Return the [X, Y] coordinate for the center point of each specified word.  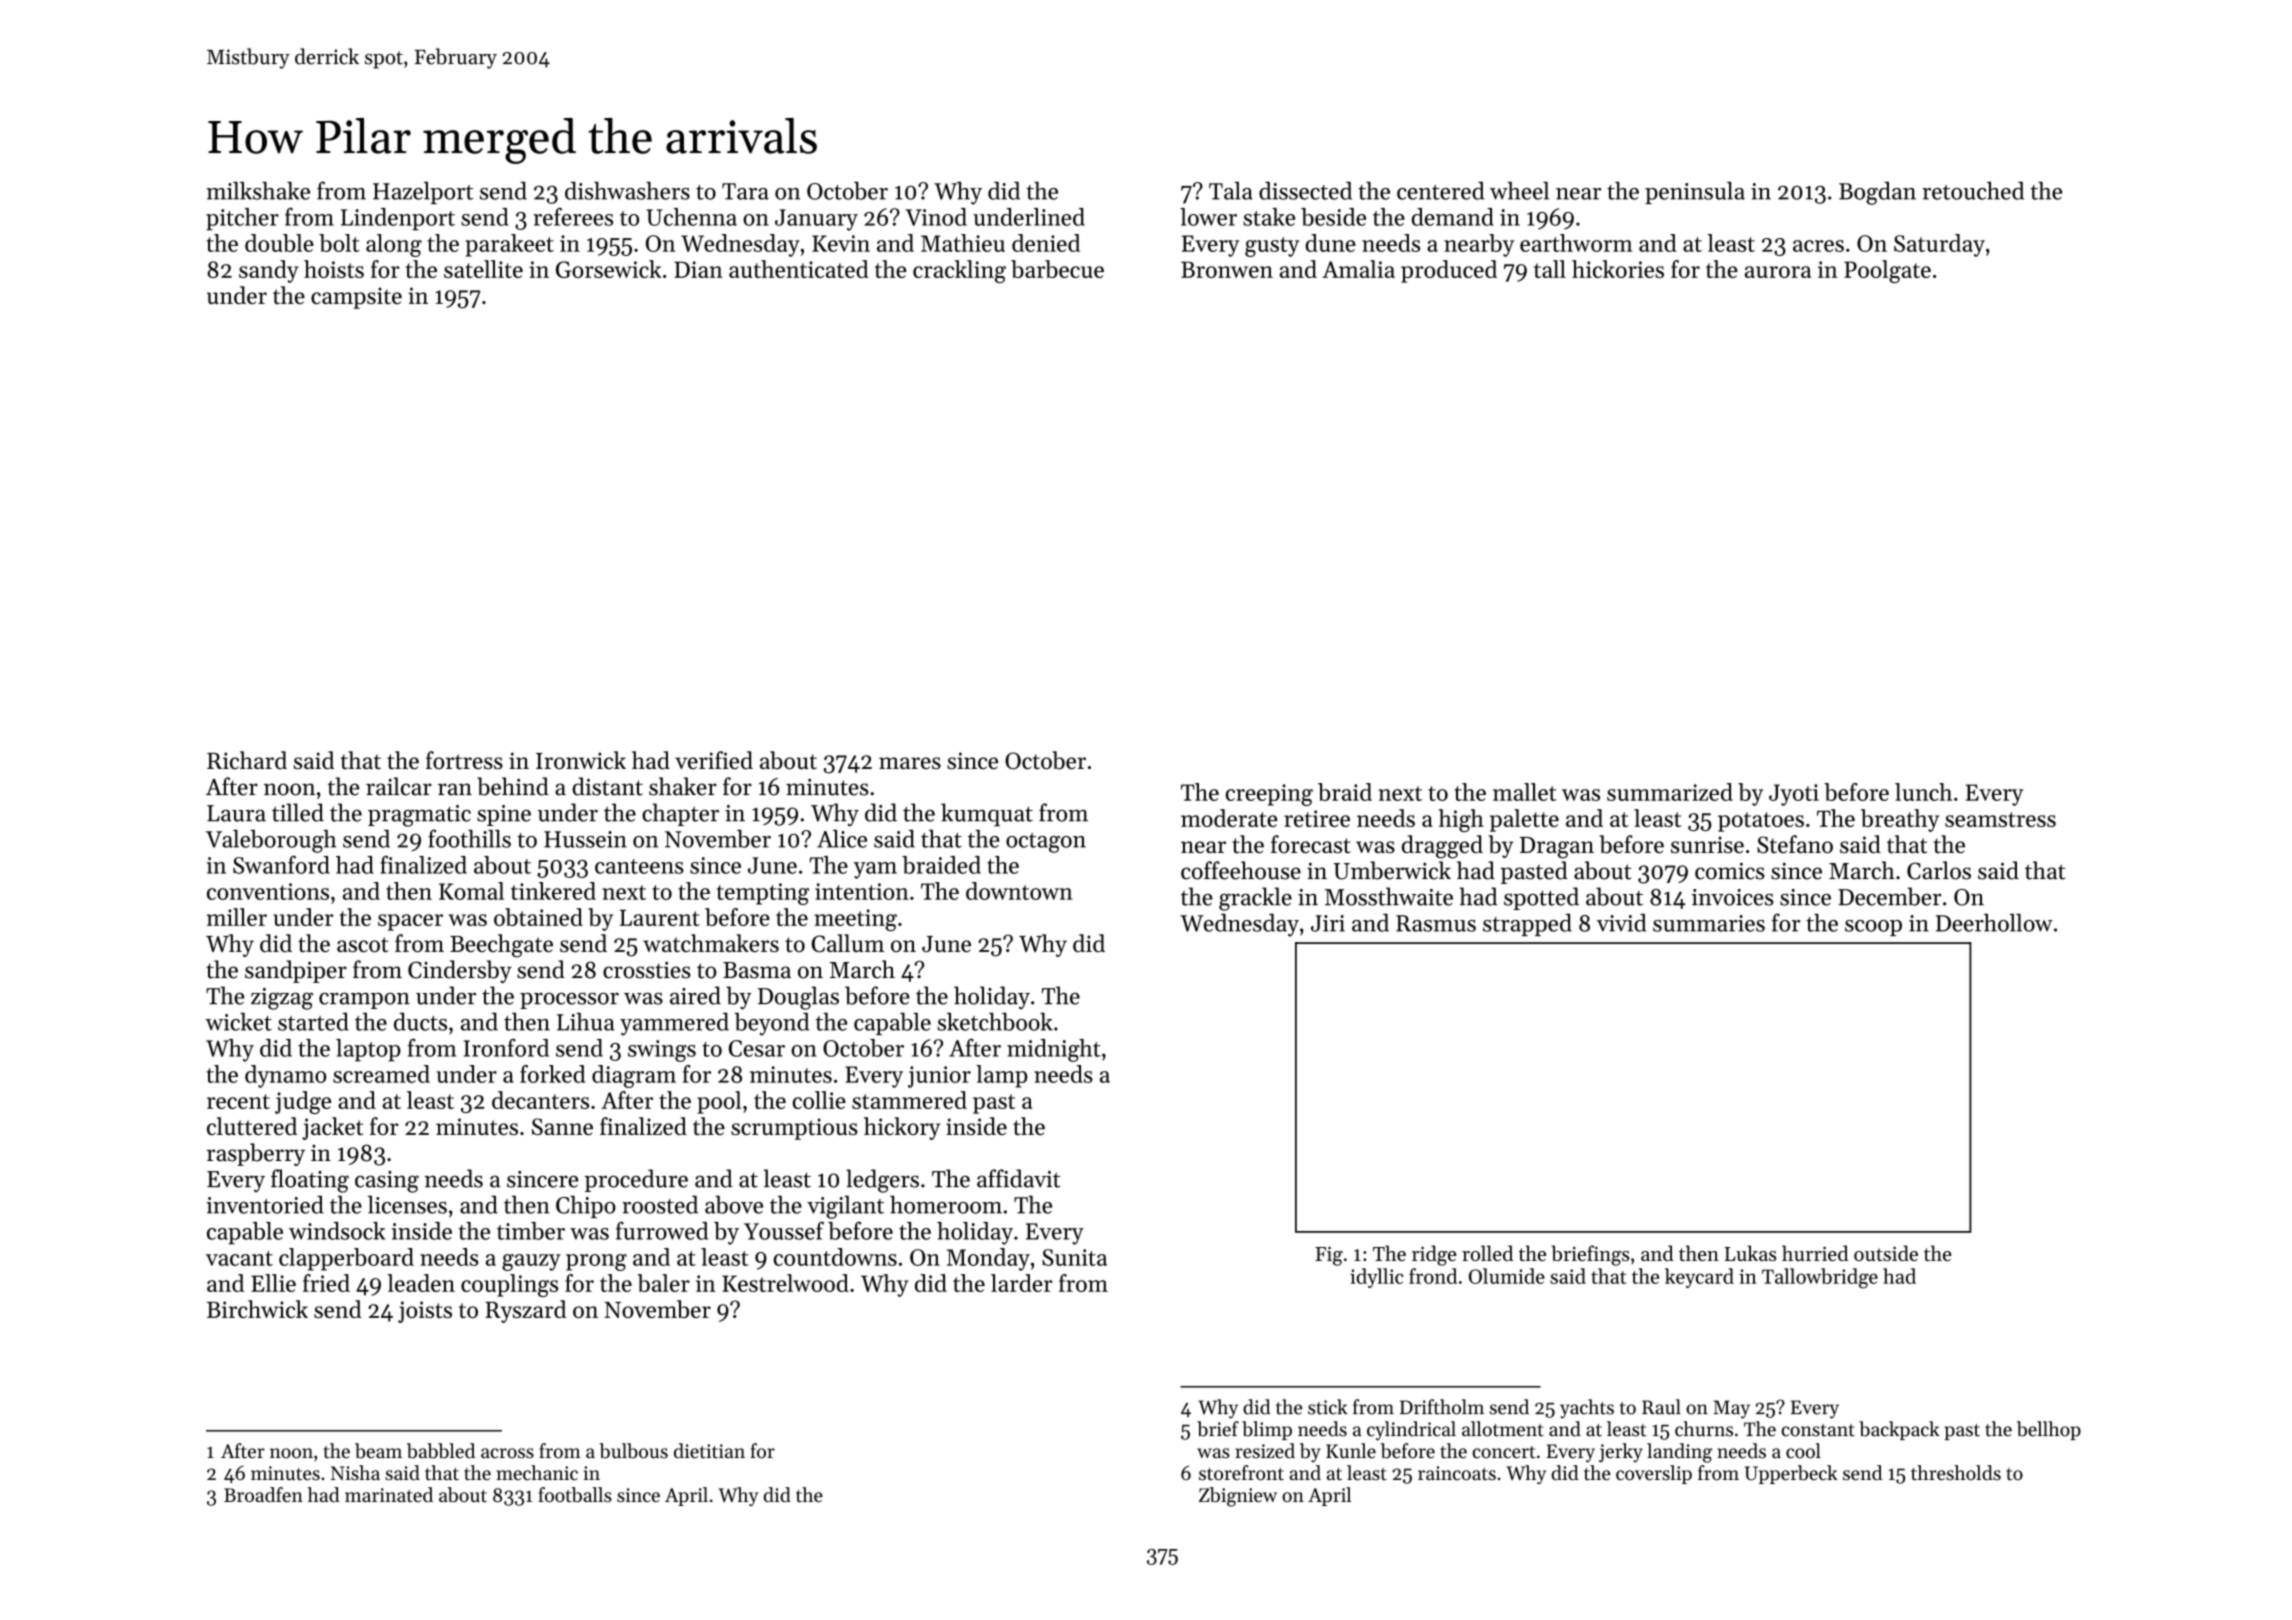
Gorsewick [609, 269]
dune [1330, 243]
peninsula [1695, 193]
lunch [1923, 792]
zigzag [282, 999]
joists [425, 1312]
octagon [1046, 843]
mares [910, 763]
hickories [1618, 269]
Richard [247, 760]
